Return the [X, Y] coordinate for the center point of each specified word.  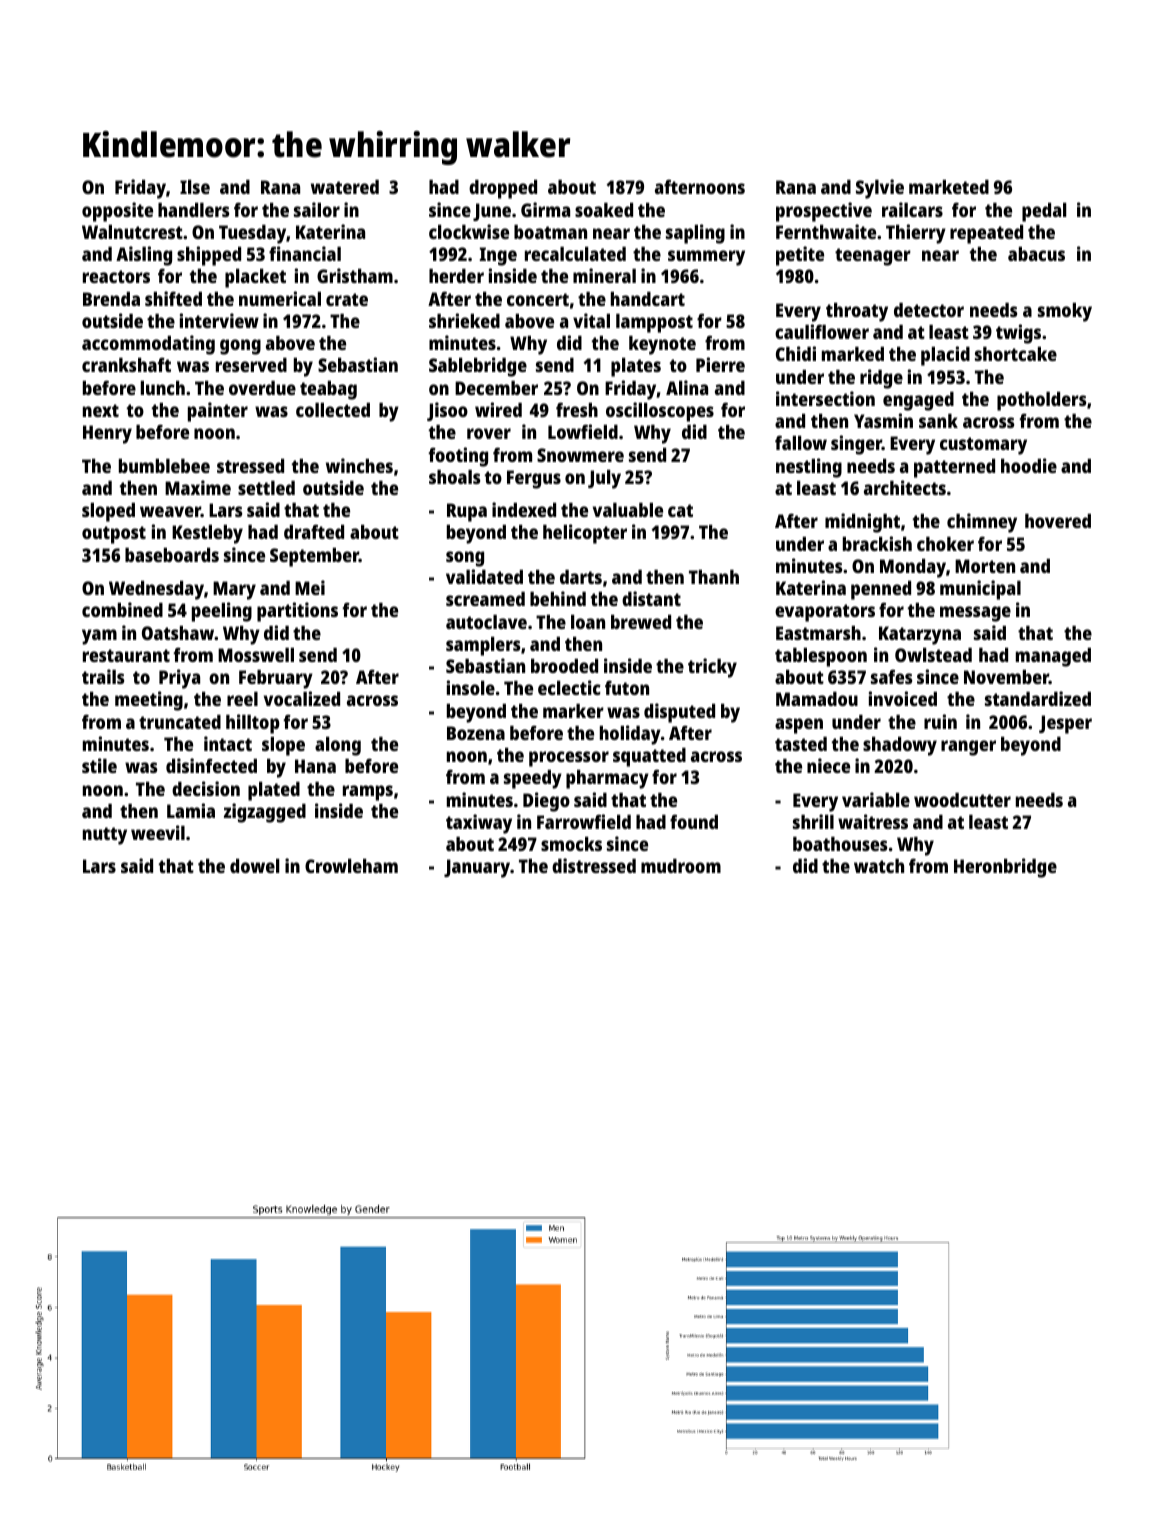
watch [879, 866]
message [975, 614]
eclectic [569, 687]
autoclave [486, 622]
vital [591, 320]
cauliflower [822, 331]
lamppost [654, 323]
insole [471, 687]
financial [305, 253]
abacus [1036, 254]
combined [122, 609]
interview [219, 320]
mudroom [681, 866]
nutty [105, 836]
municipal [980, 590]
